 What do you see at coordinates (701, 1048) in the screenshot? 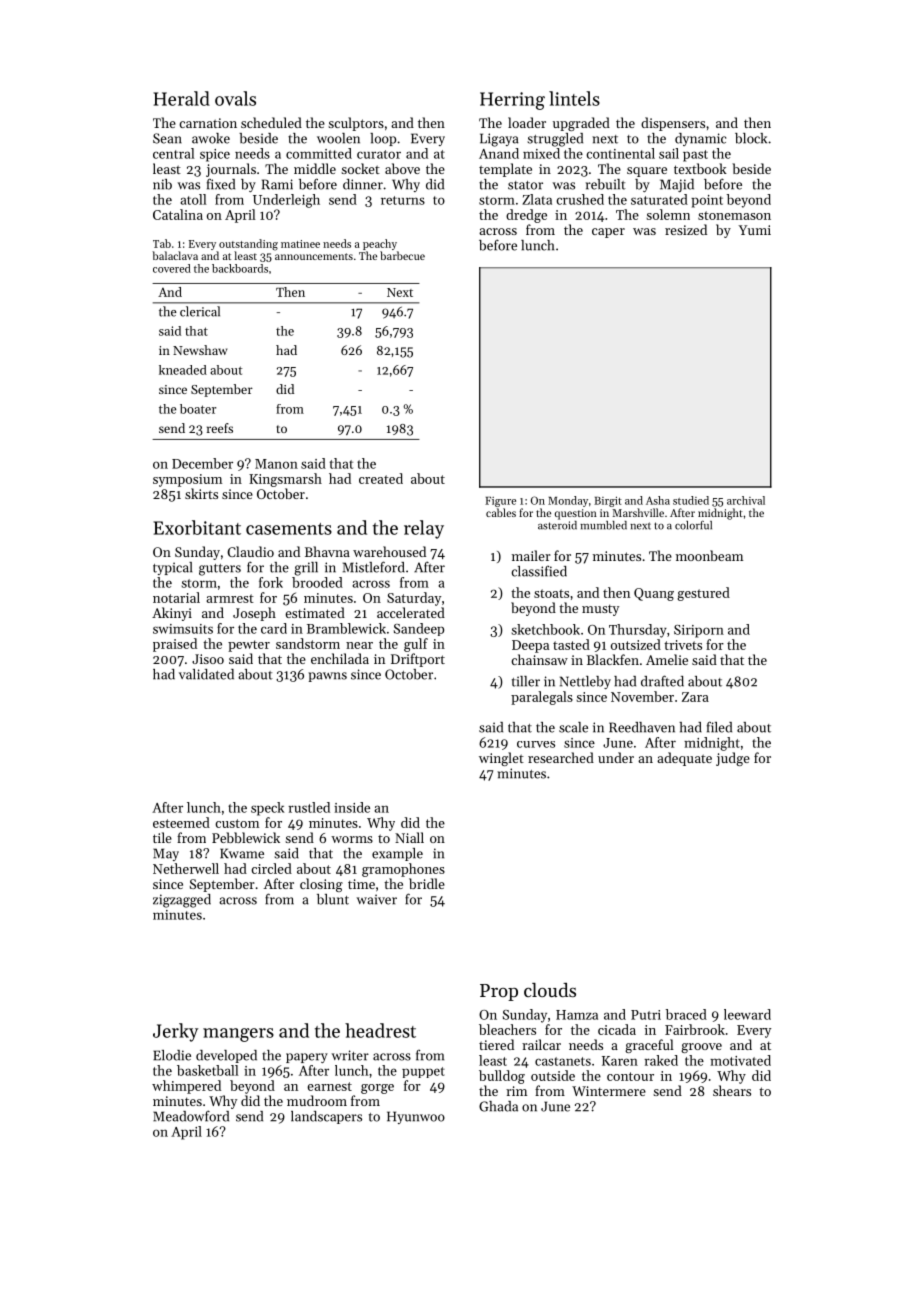
I see `groove` at bounding box center [701, 1048].
